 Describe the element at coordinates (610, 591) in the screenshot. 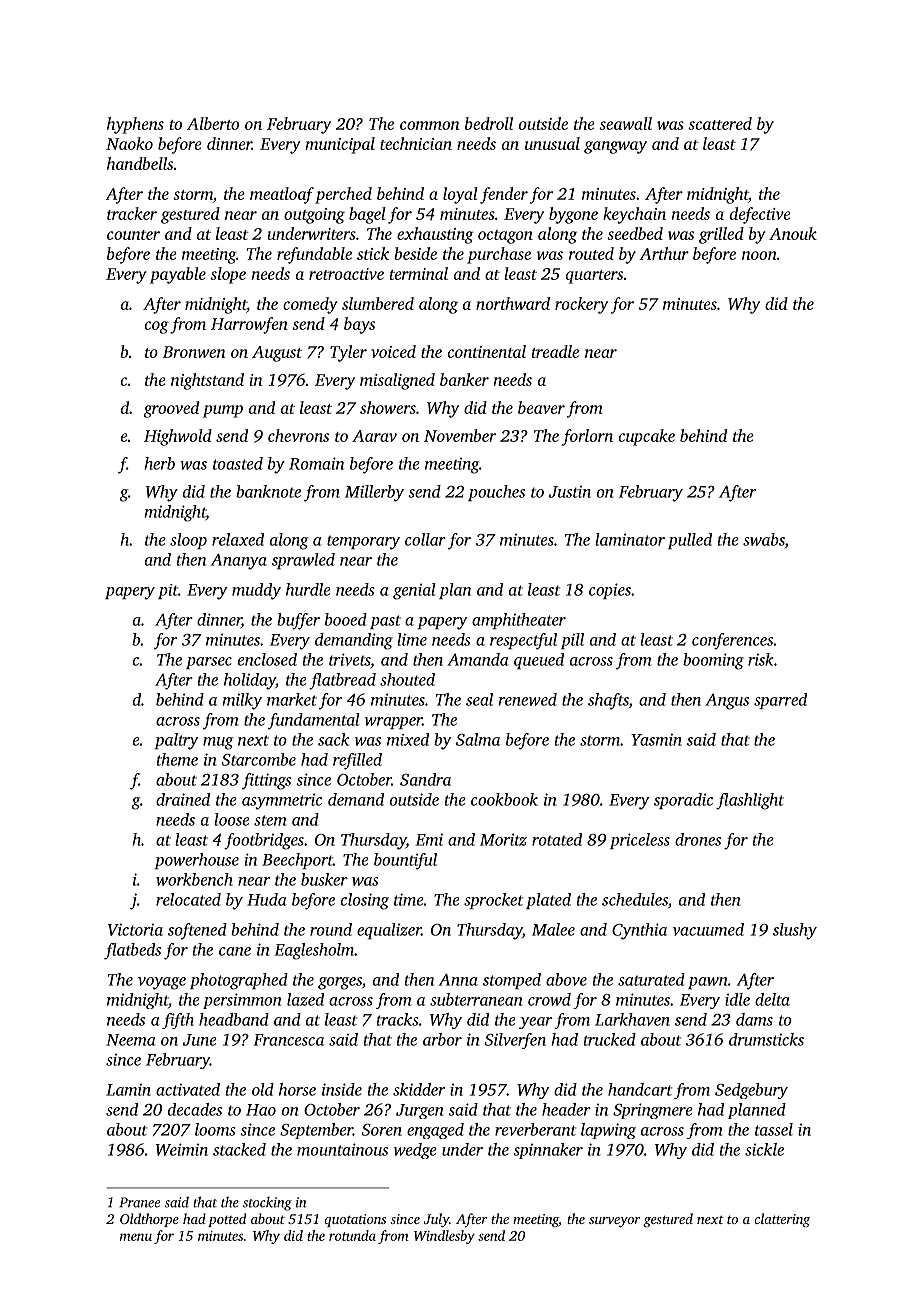

I see `copies` at that location.
